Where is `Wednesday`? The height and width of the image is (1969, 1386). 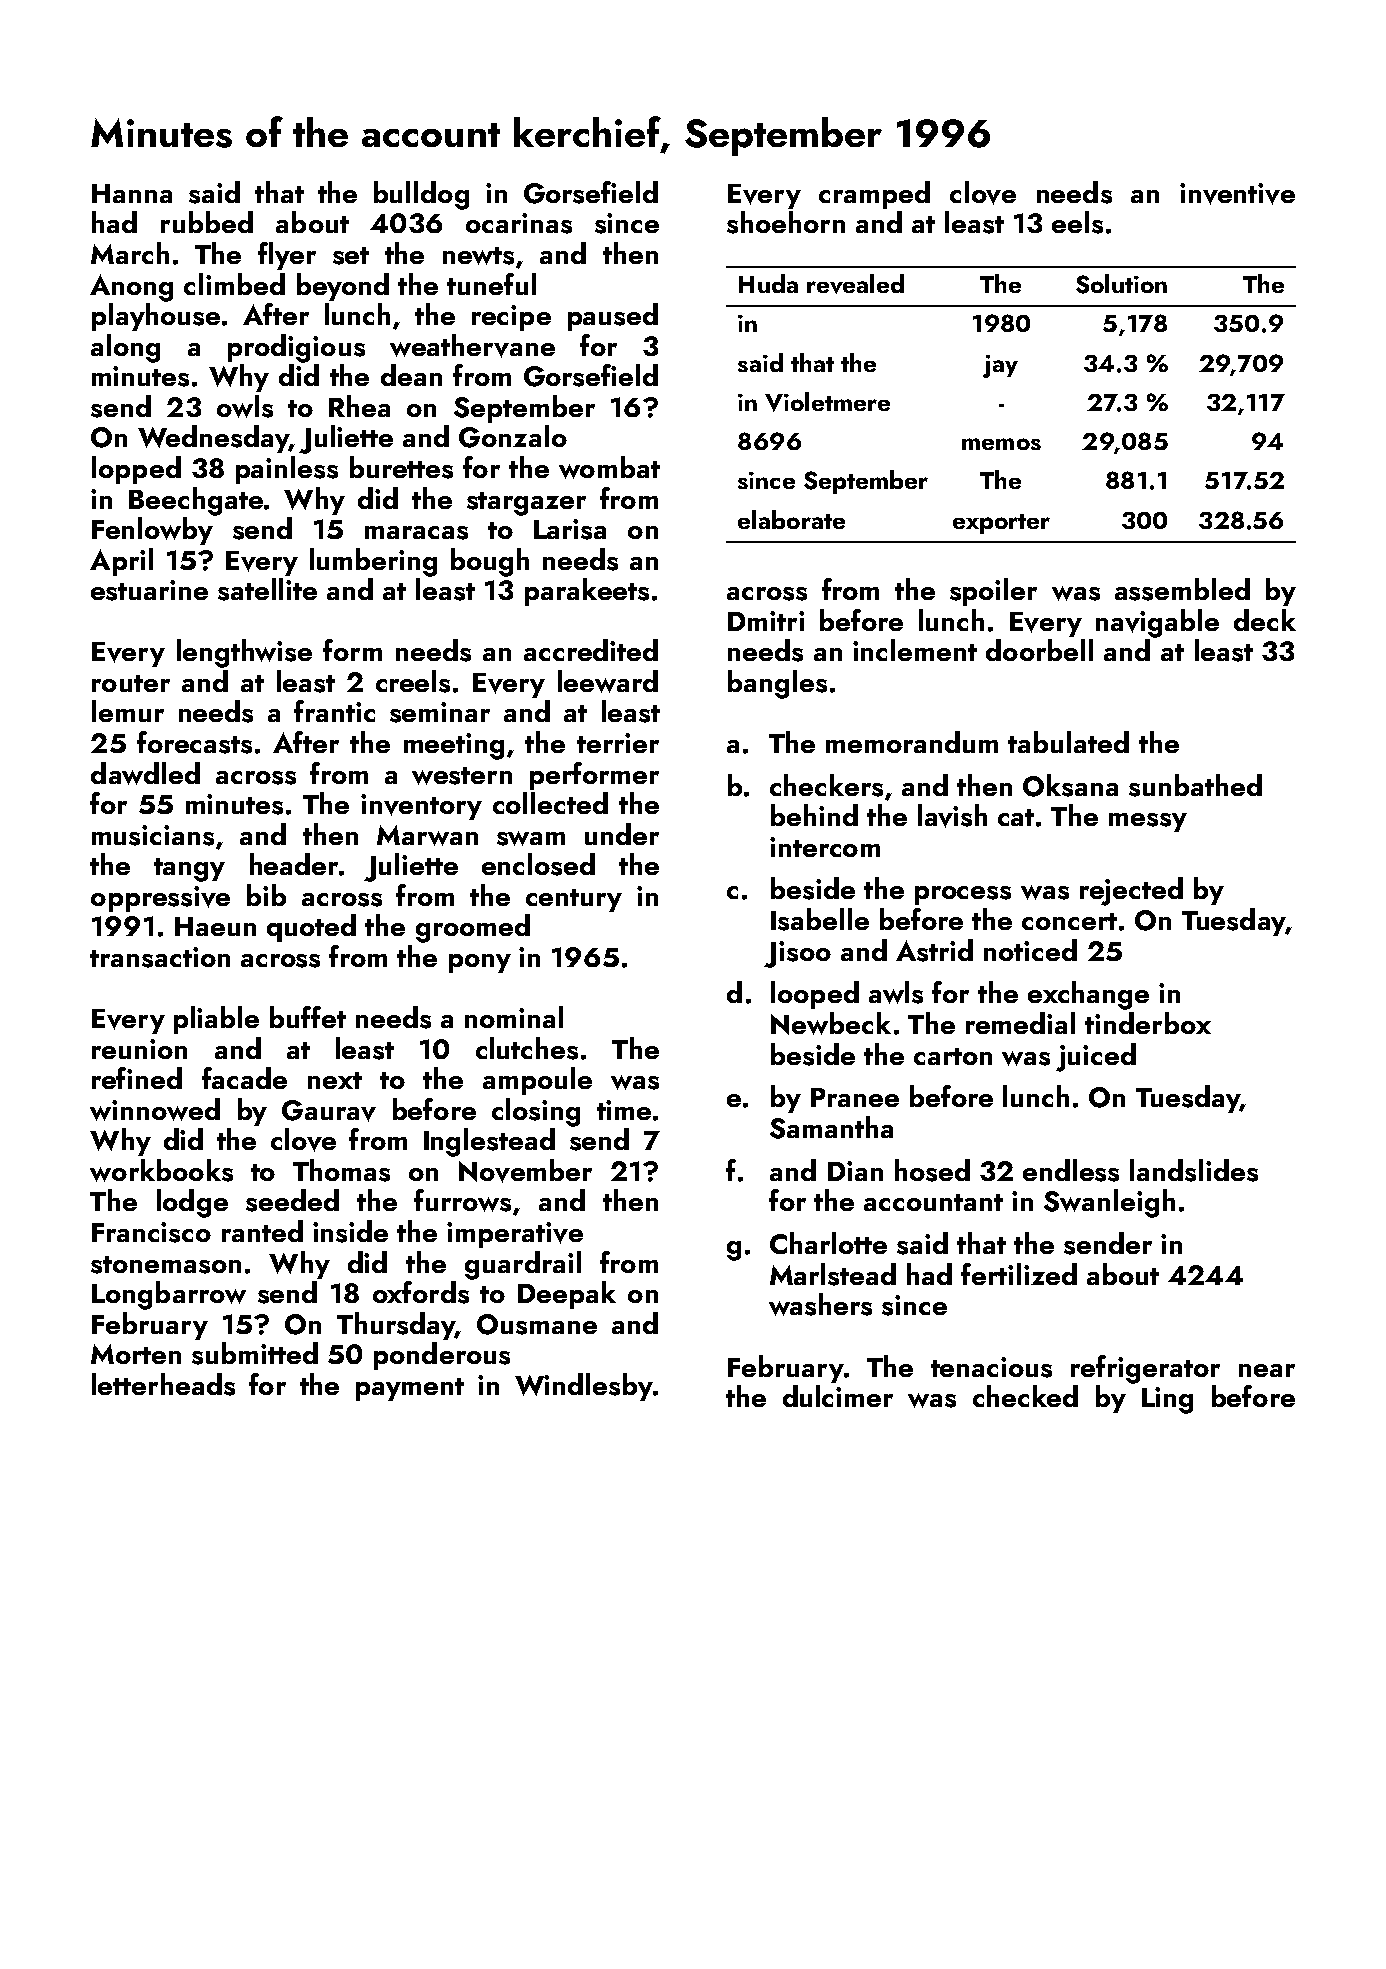
Wednesday is located at coordinates (213, 439).
